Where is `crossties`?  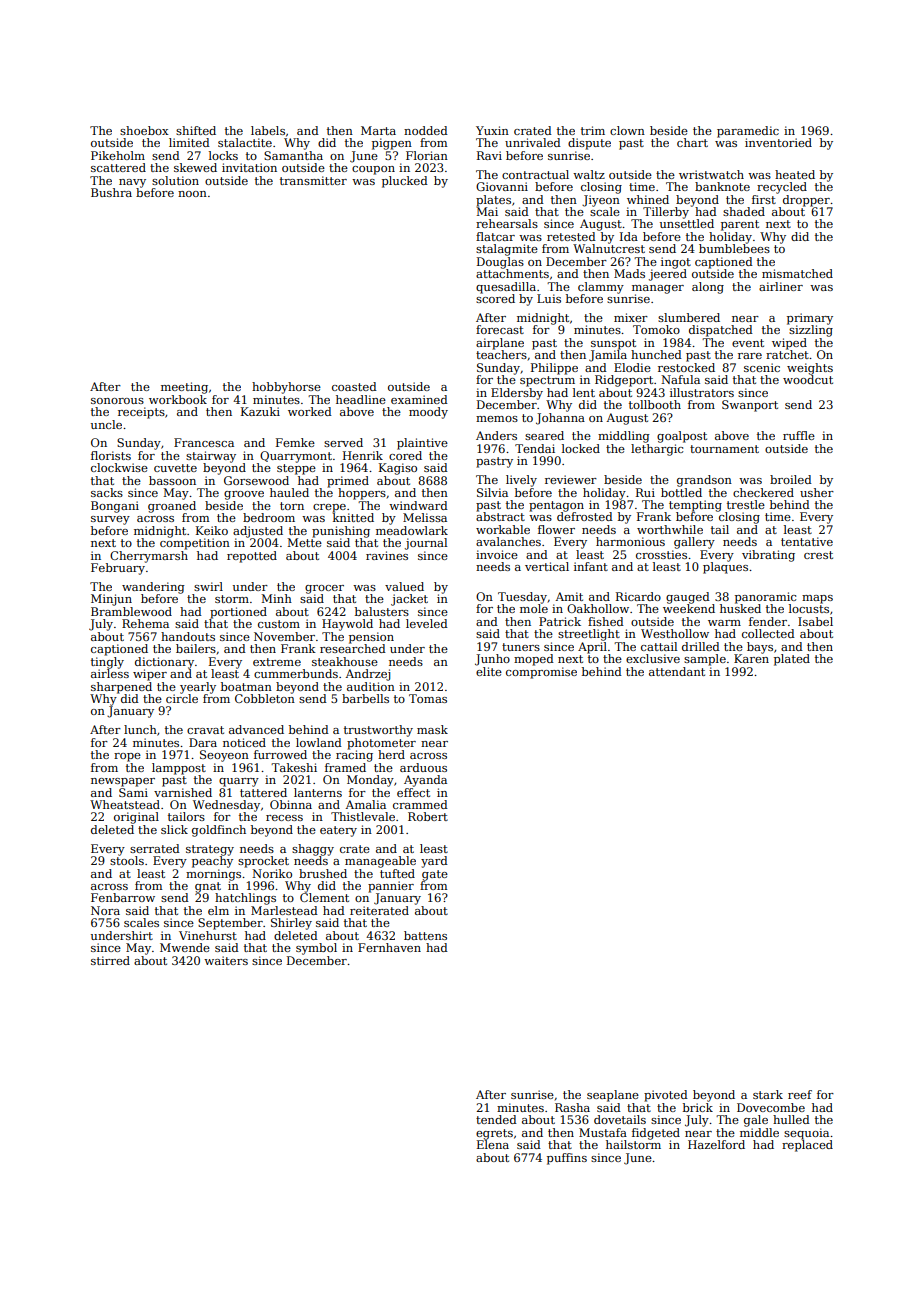 crossties is located at coordinates (661, 554).
